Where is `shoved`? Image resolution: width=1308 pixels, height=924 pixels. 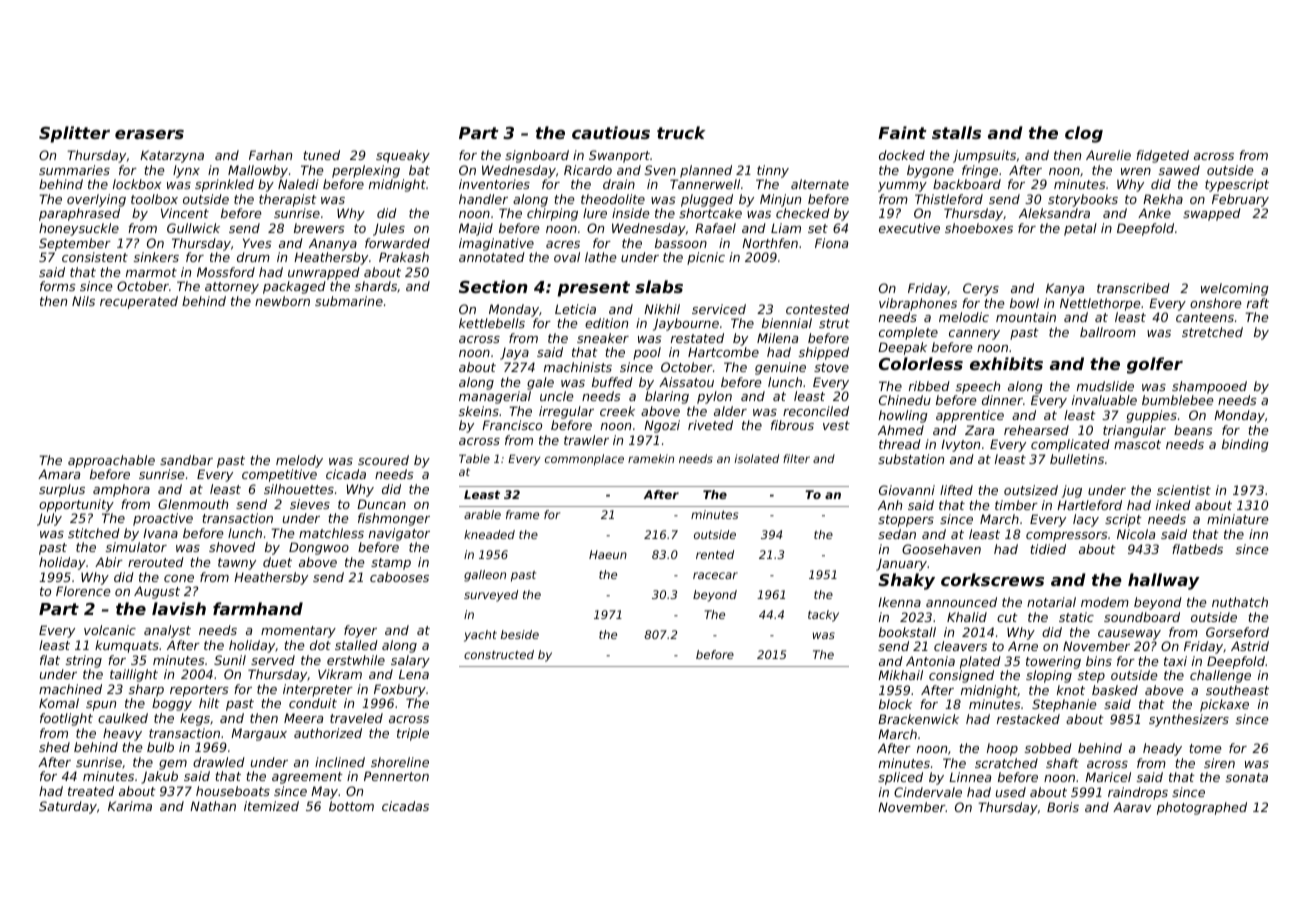 shoved is located at coordinates (232, 547).
